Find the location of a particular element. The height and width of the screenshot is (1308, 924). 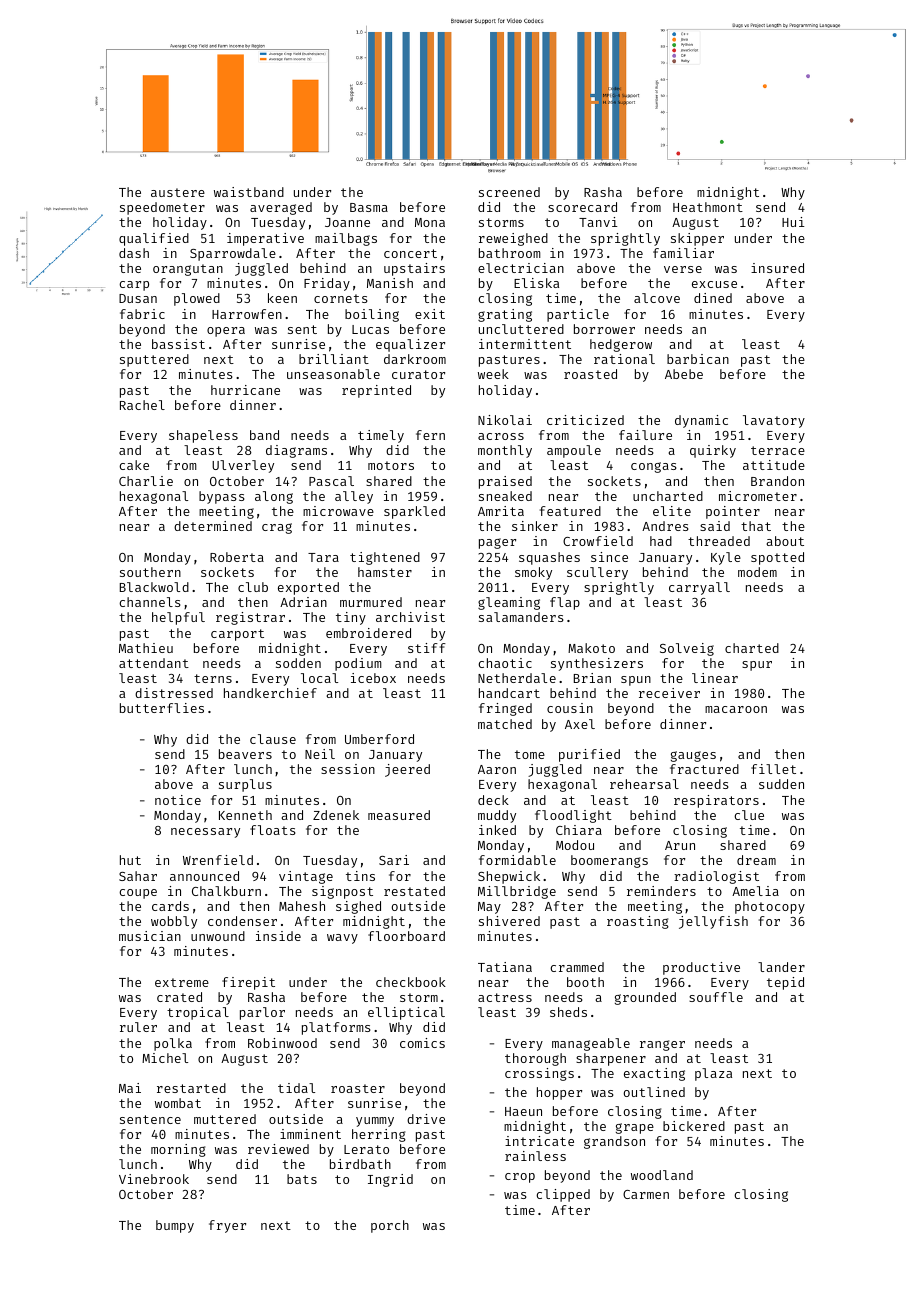

dined is located at coordinates (713, 298).
